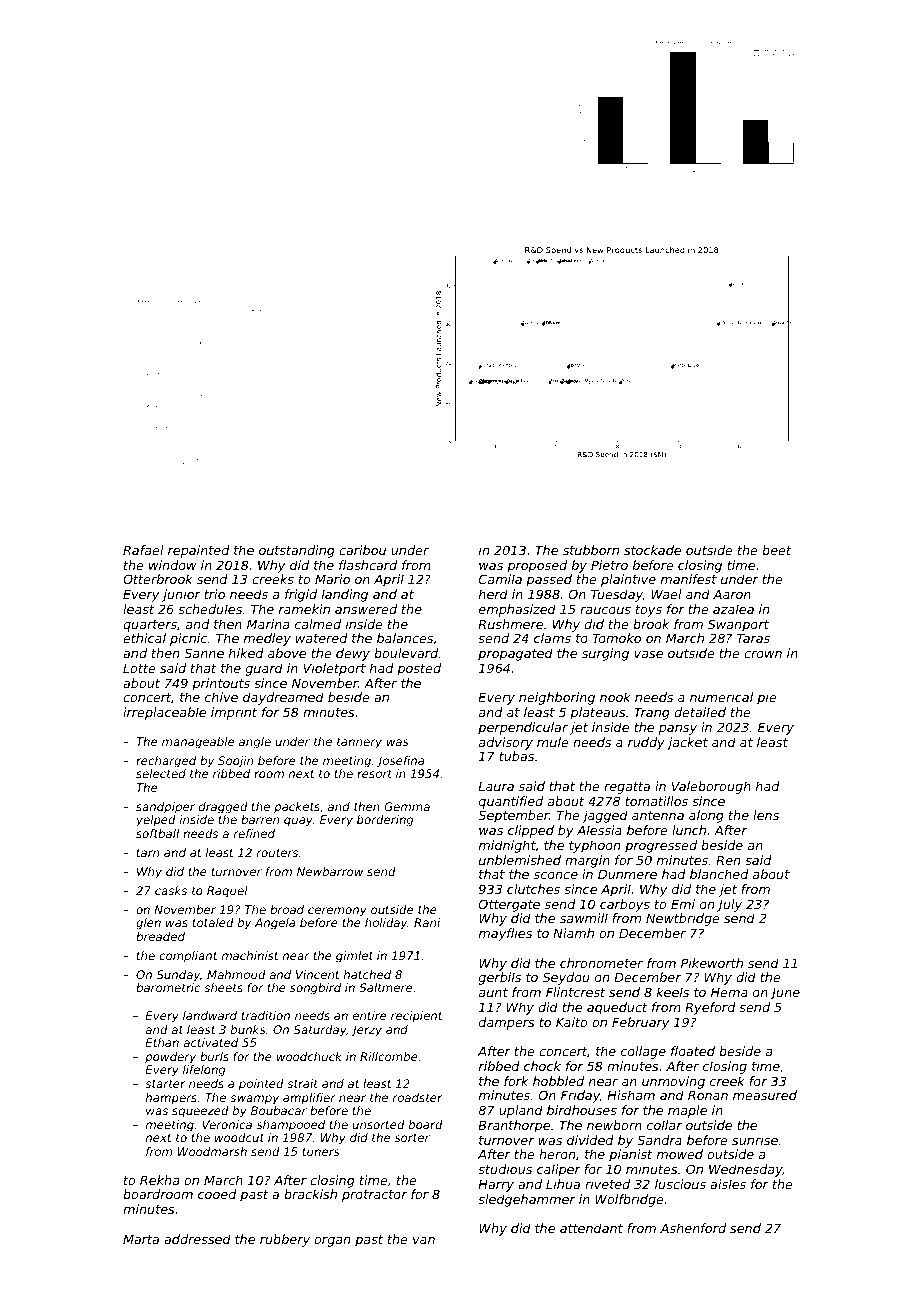 This screenshot has height=1308, width=924. Describe the element at coordinates (362, 550) in the screenshot. I see `caribou` at that location.
